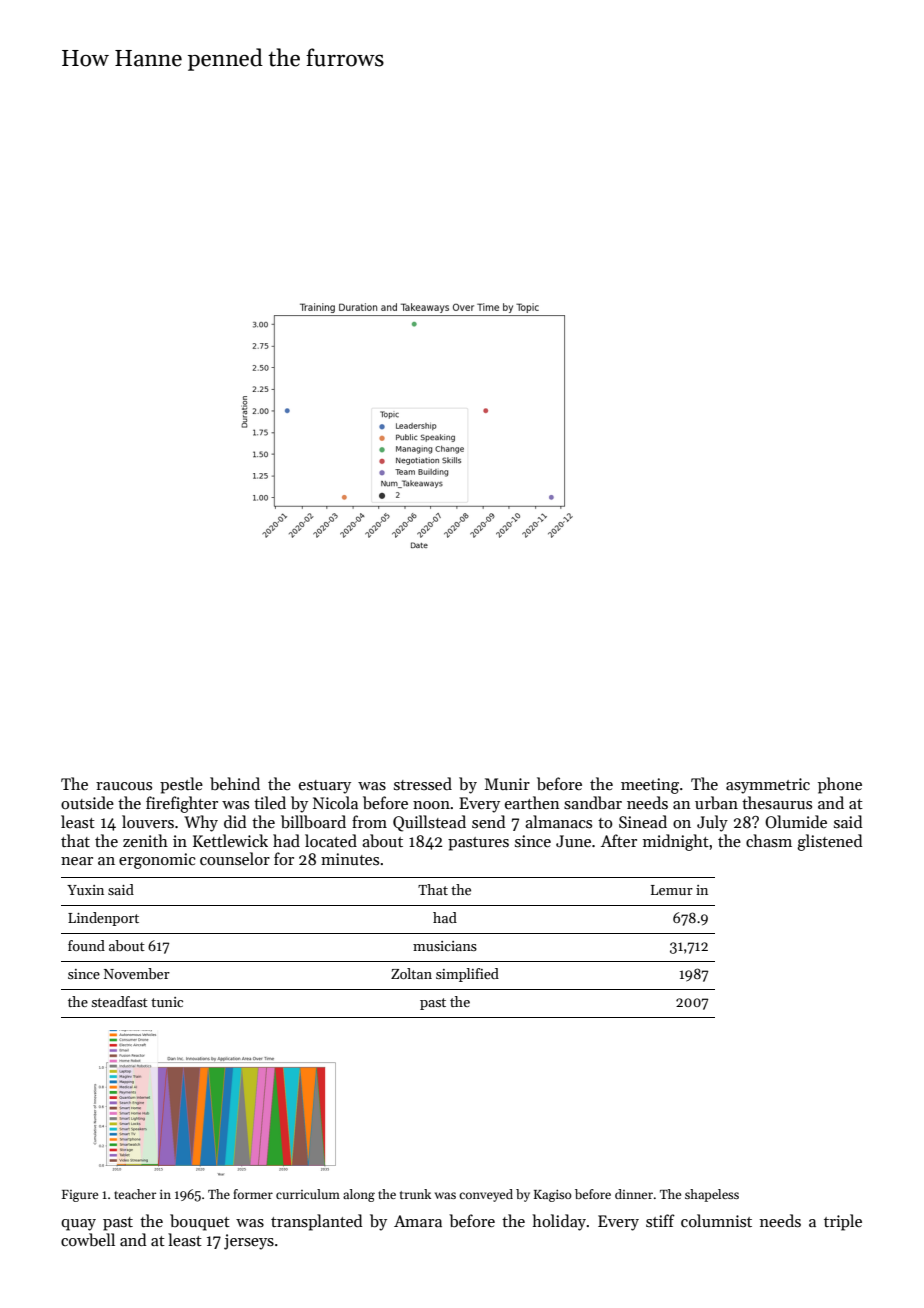 The width and height of the screenshot is (924, 1308). What do you see at coordinates (507, 784) in the screenshot?
I see `Munir` at bounding box center [507, 784].
